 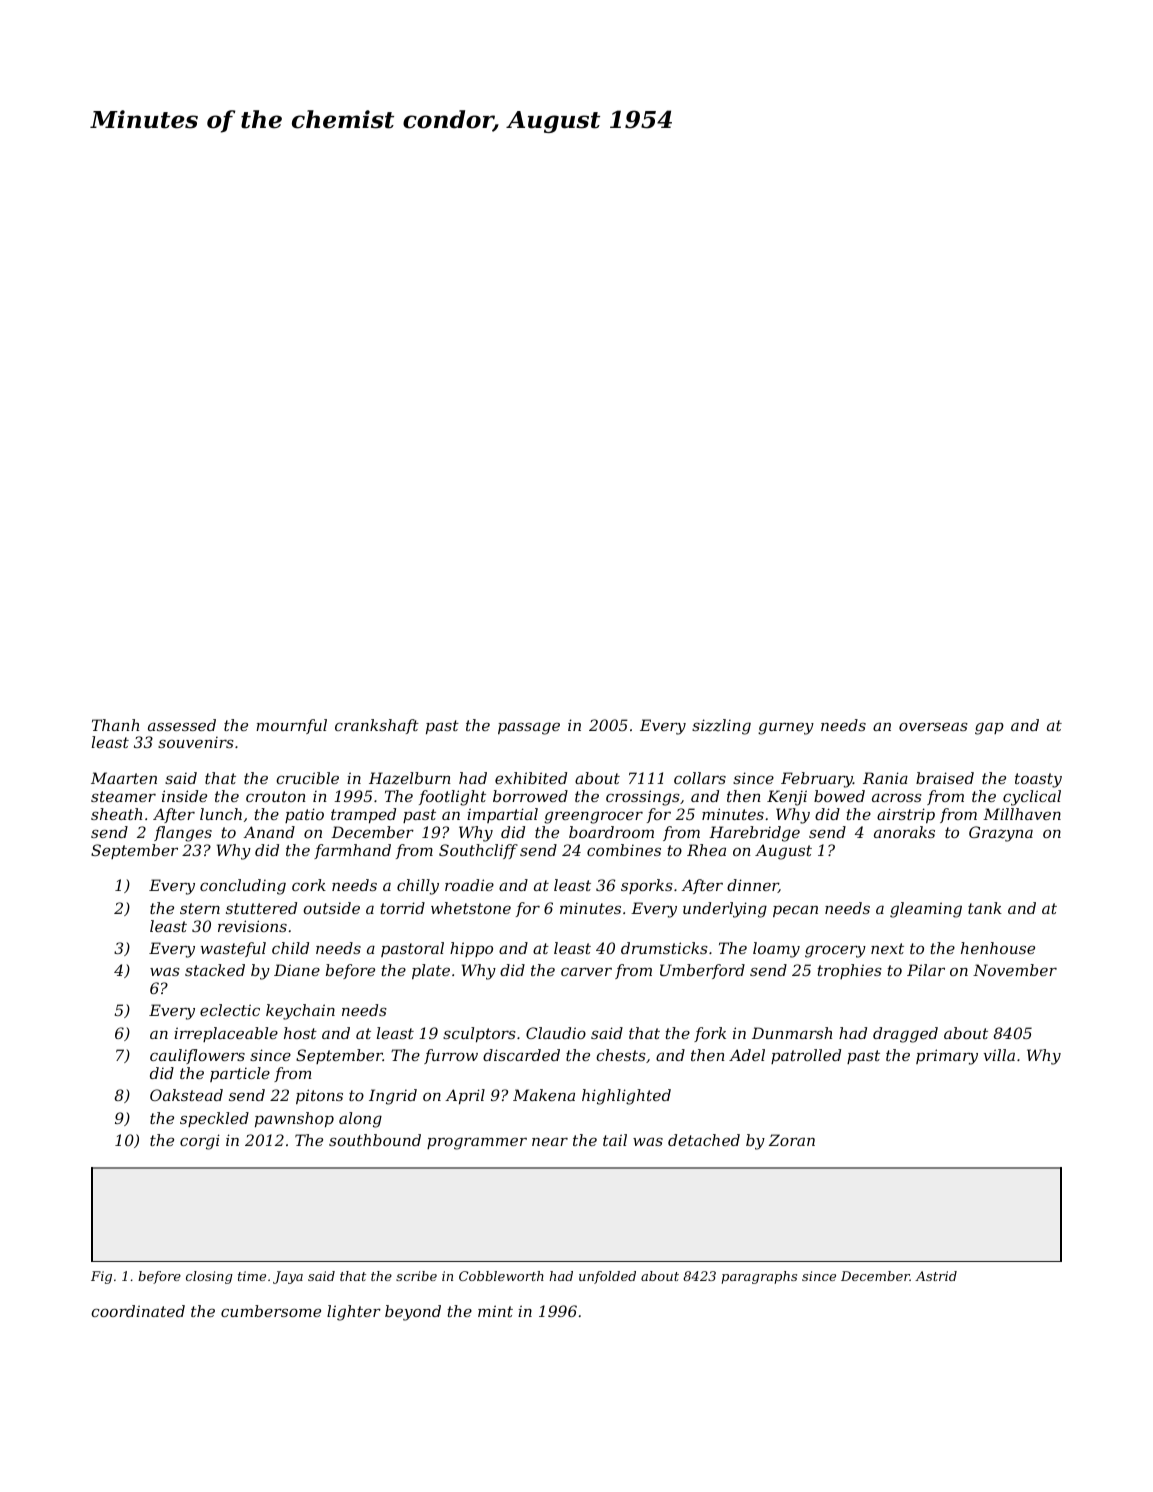 I want to click on gleaming, so click(x=926, y=910).
